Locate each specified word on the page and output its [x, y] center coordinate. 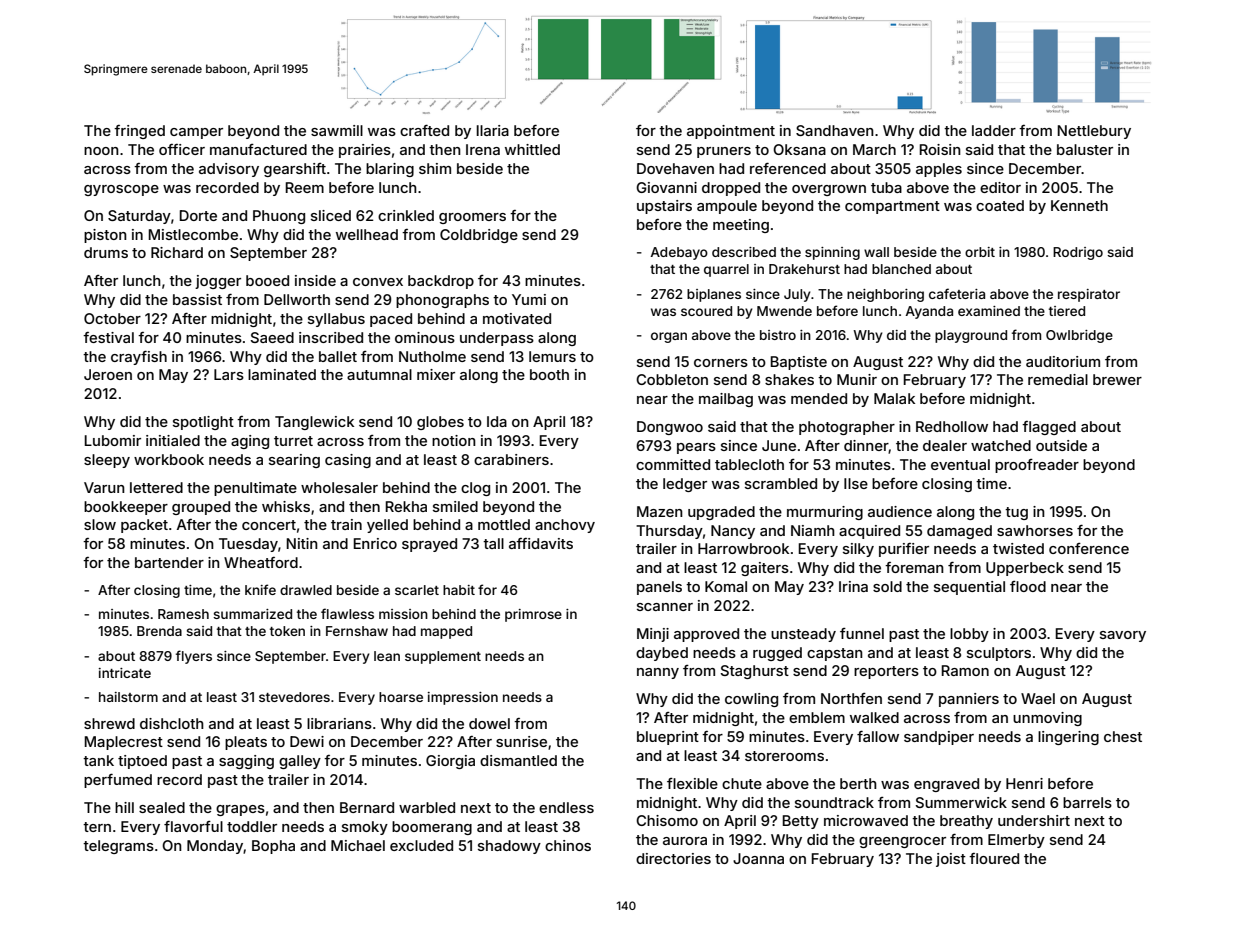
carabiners [511, 459]
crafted [424, 130]
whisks [286, 506]
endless [566, 807]
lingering [1068, 738]
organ [669, 337]
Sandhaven [835, 130]
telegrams [118, 847]
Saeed [272, 337]
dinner [866, 447]
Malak [894, 398]
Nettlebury [1094, 132]
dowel [489, 723]
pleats [246, 743]
